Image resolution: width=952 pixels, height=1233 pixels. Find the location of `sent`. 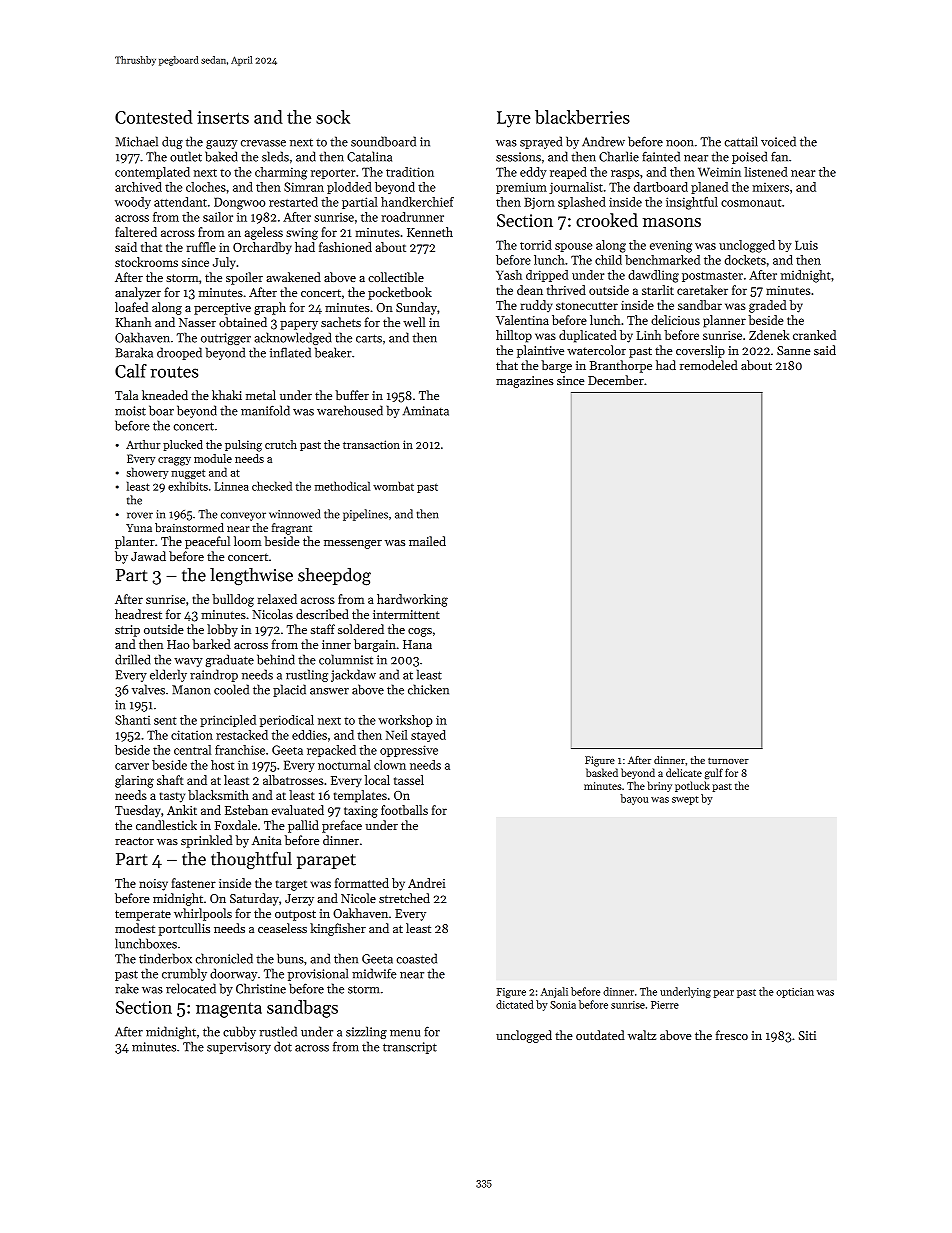

sent is located at coordinates (165, 721).
